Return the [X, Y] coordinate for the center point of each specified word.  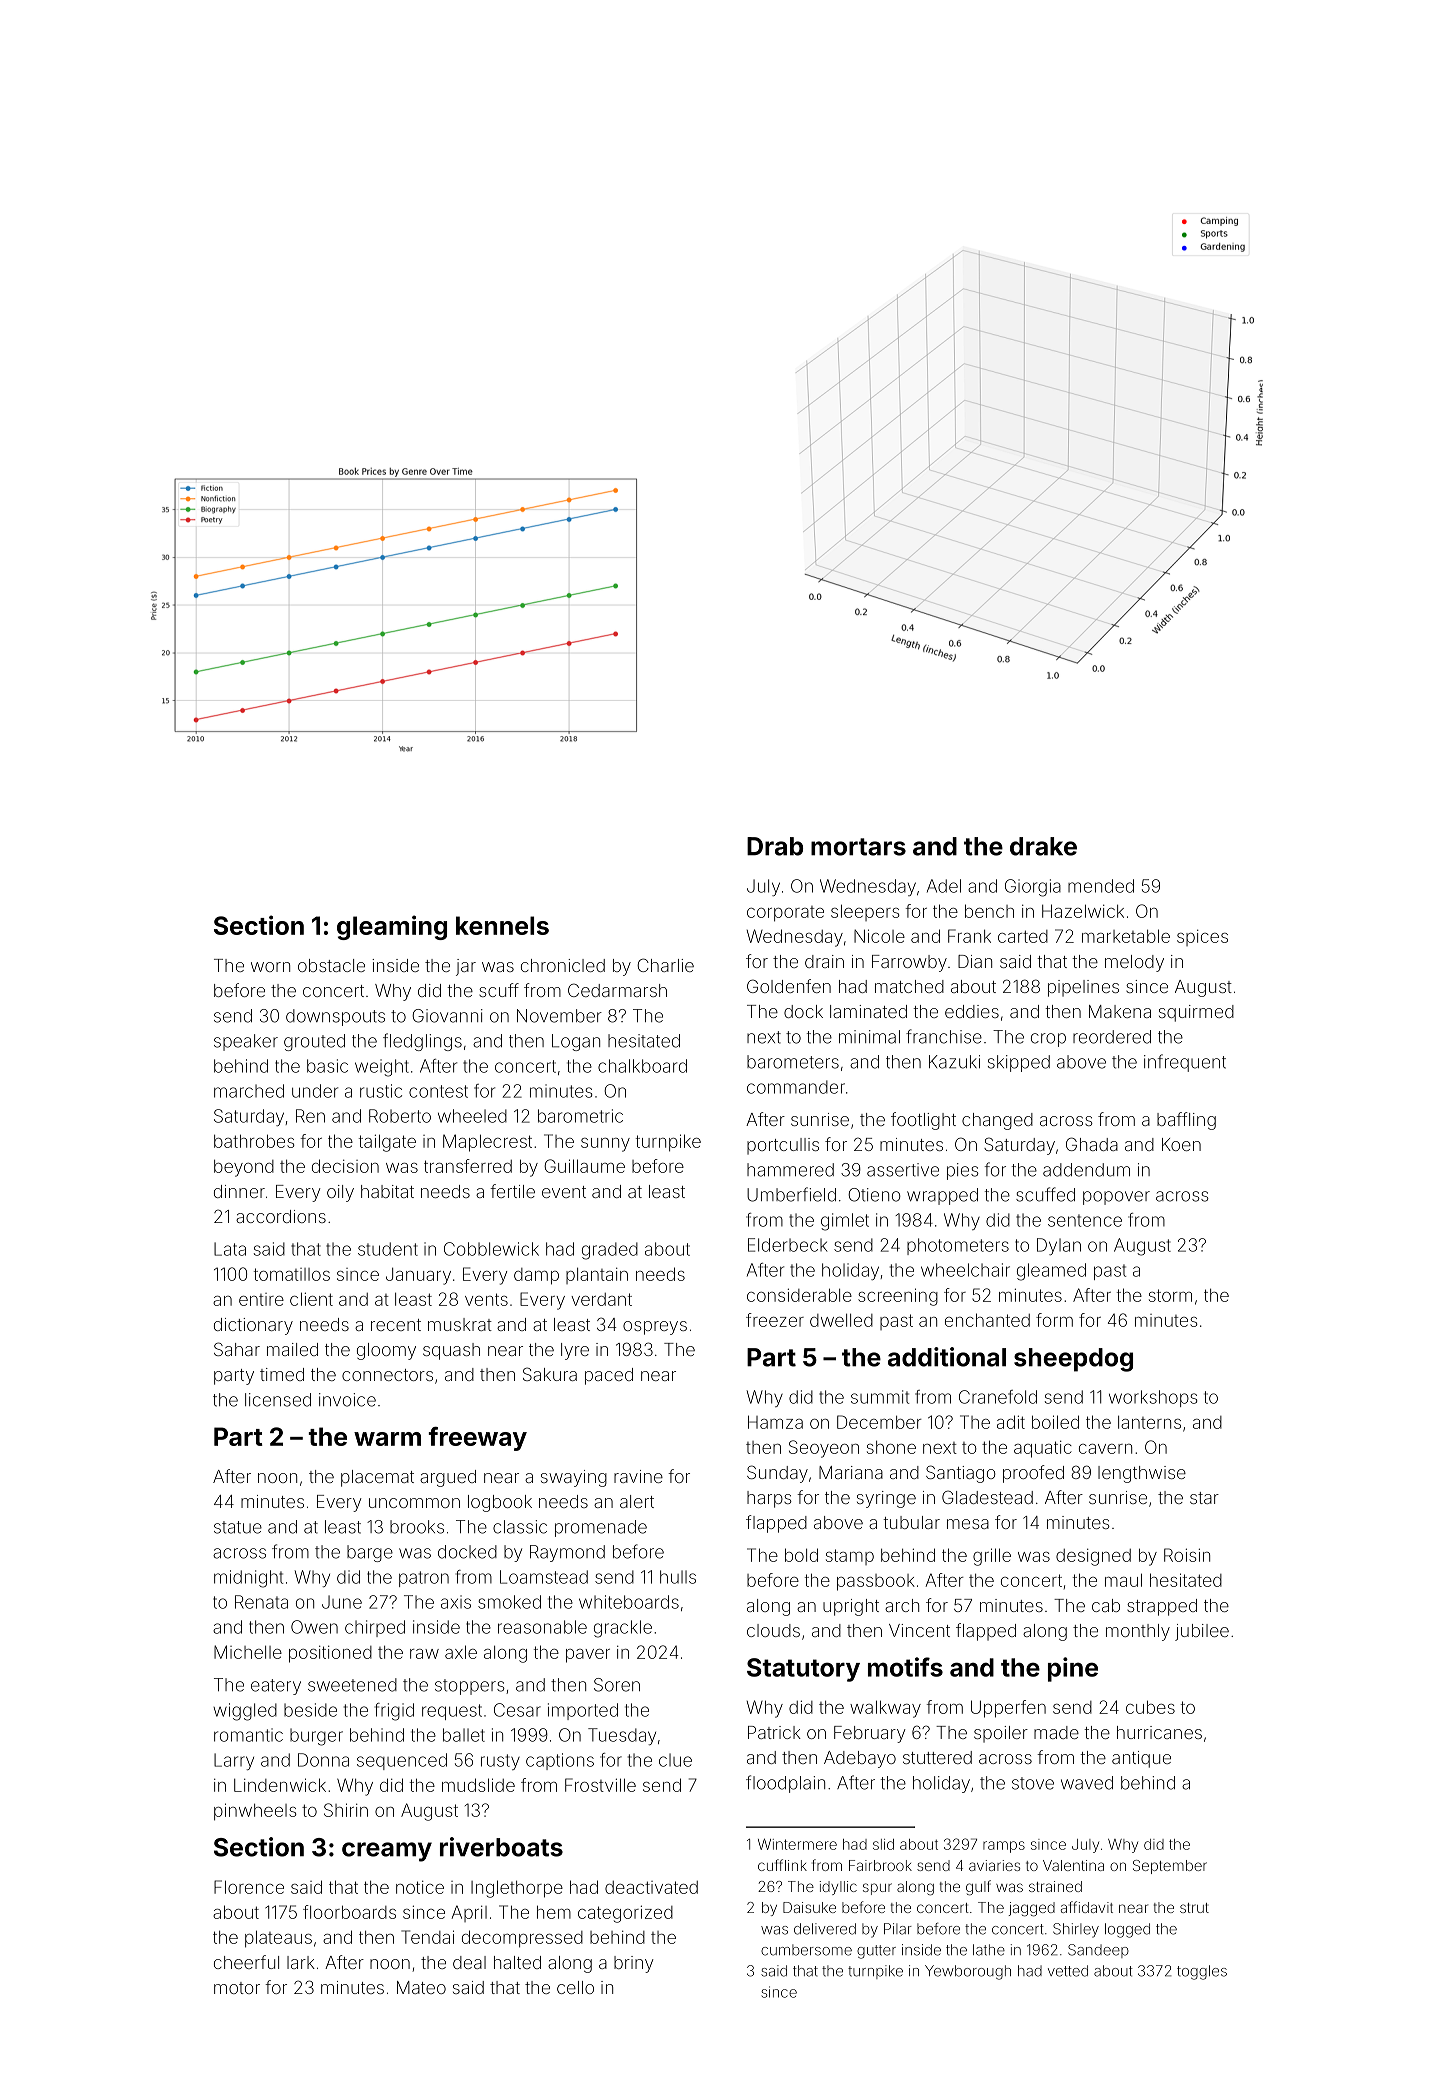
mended [1101, 886]
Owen [314, 1627]
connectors [387, 1375]
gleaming [392, 927]
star [1204, 1498]
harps [769, 1499]
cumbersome [806, 1950]
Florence [249, 1887]
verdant [601, 1299]
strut [1194, 1908]
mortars [858, 847]
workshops [1153, 1398]
